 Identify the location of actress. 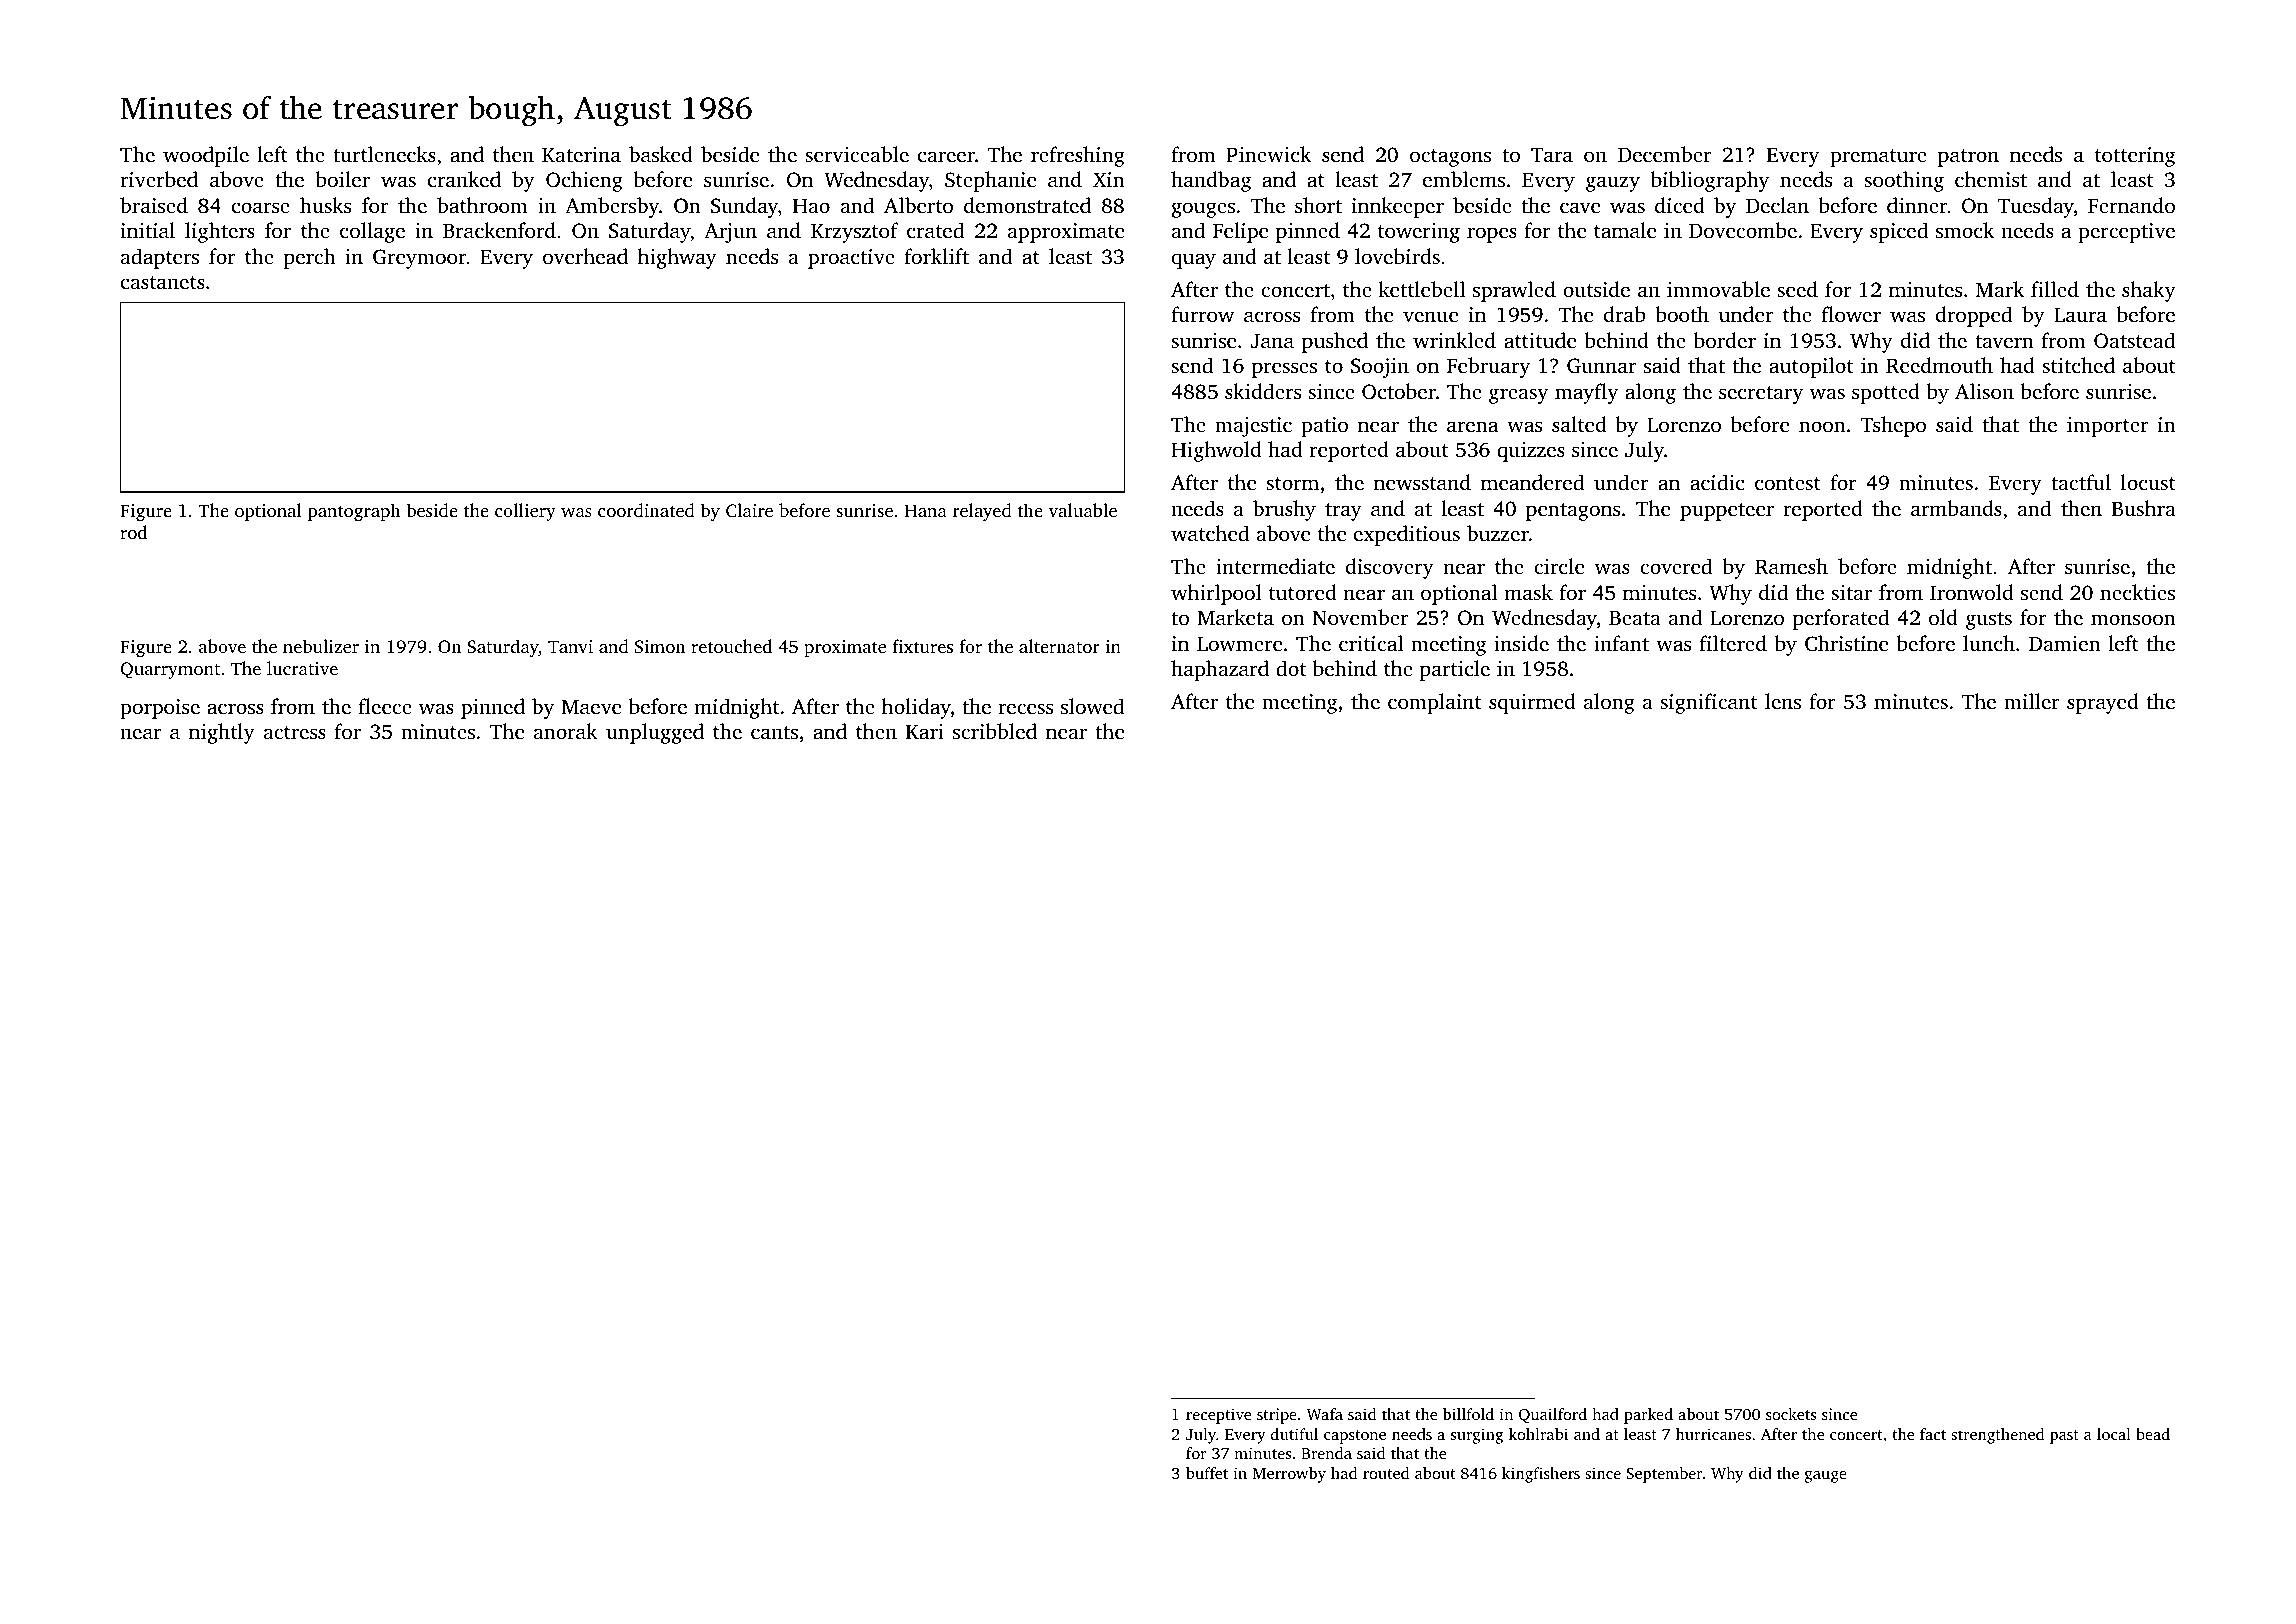
(295, 732).
